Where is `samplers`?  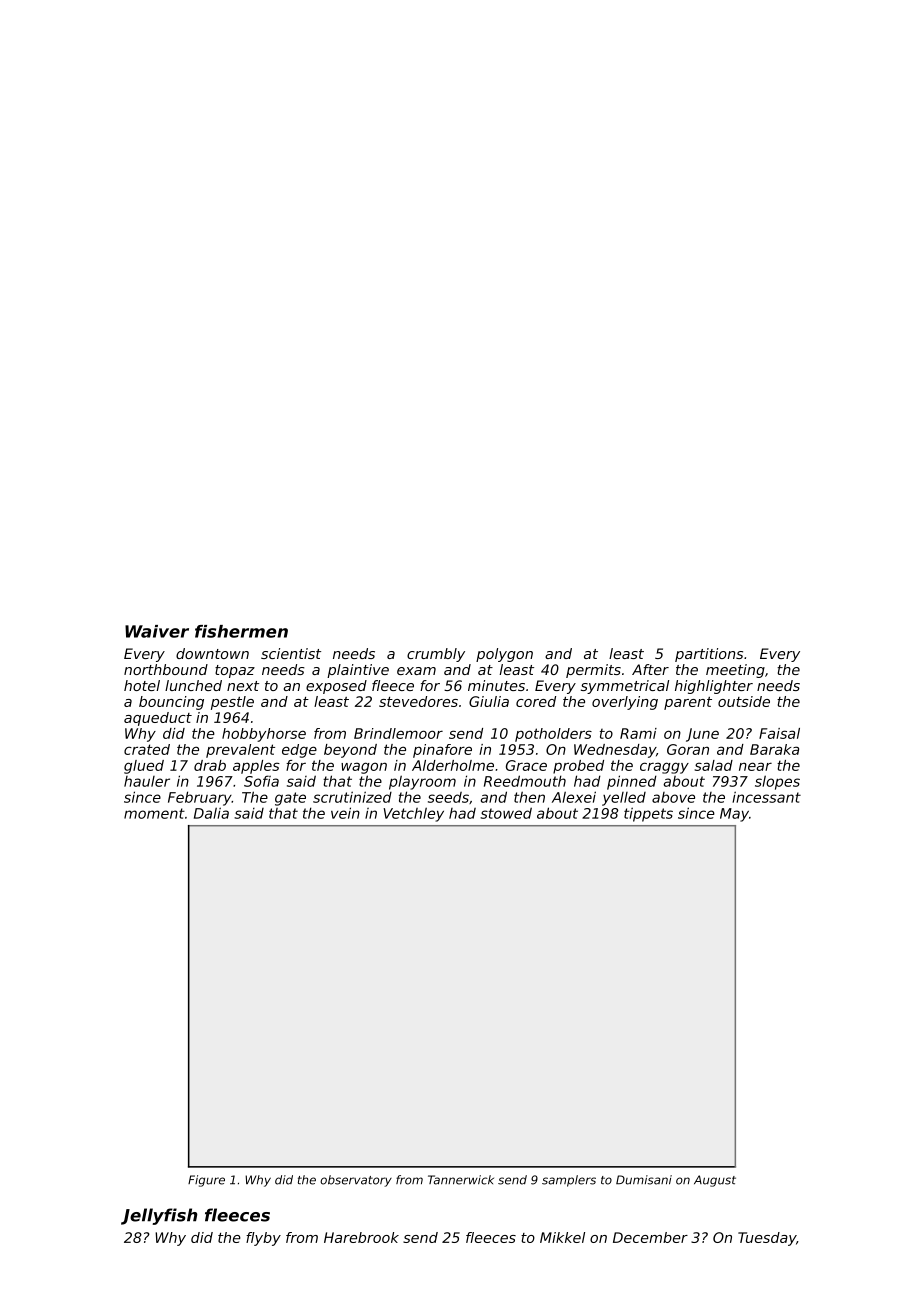
samplers is located at coordinates (569, 1181).
